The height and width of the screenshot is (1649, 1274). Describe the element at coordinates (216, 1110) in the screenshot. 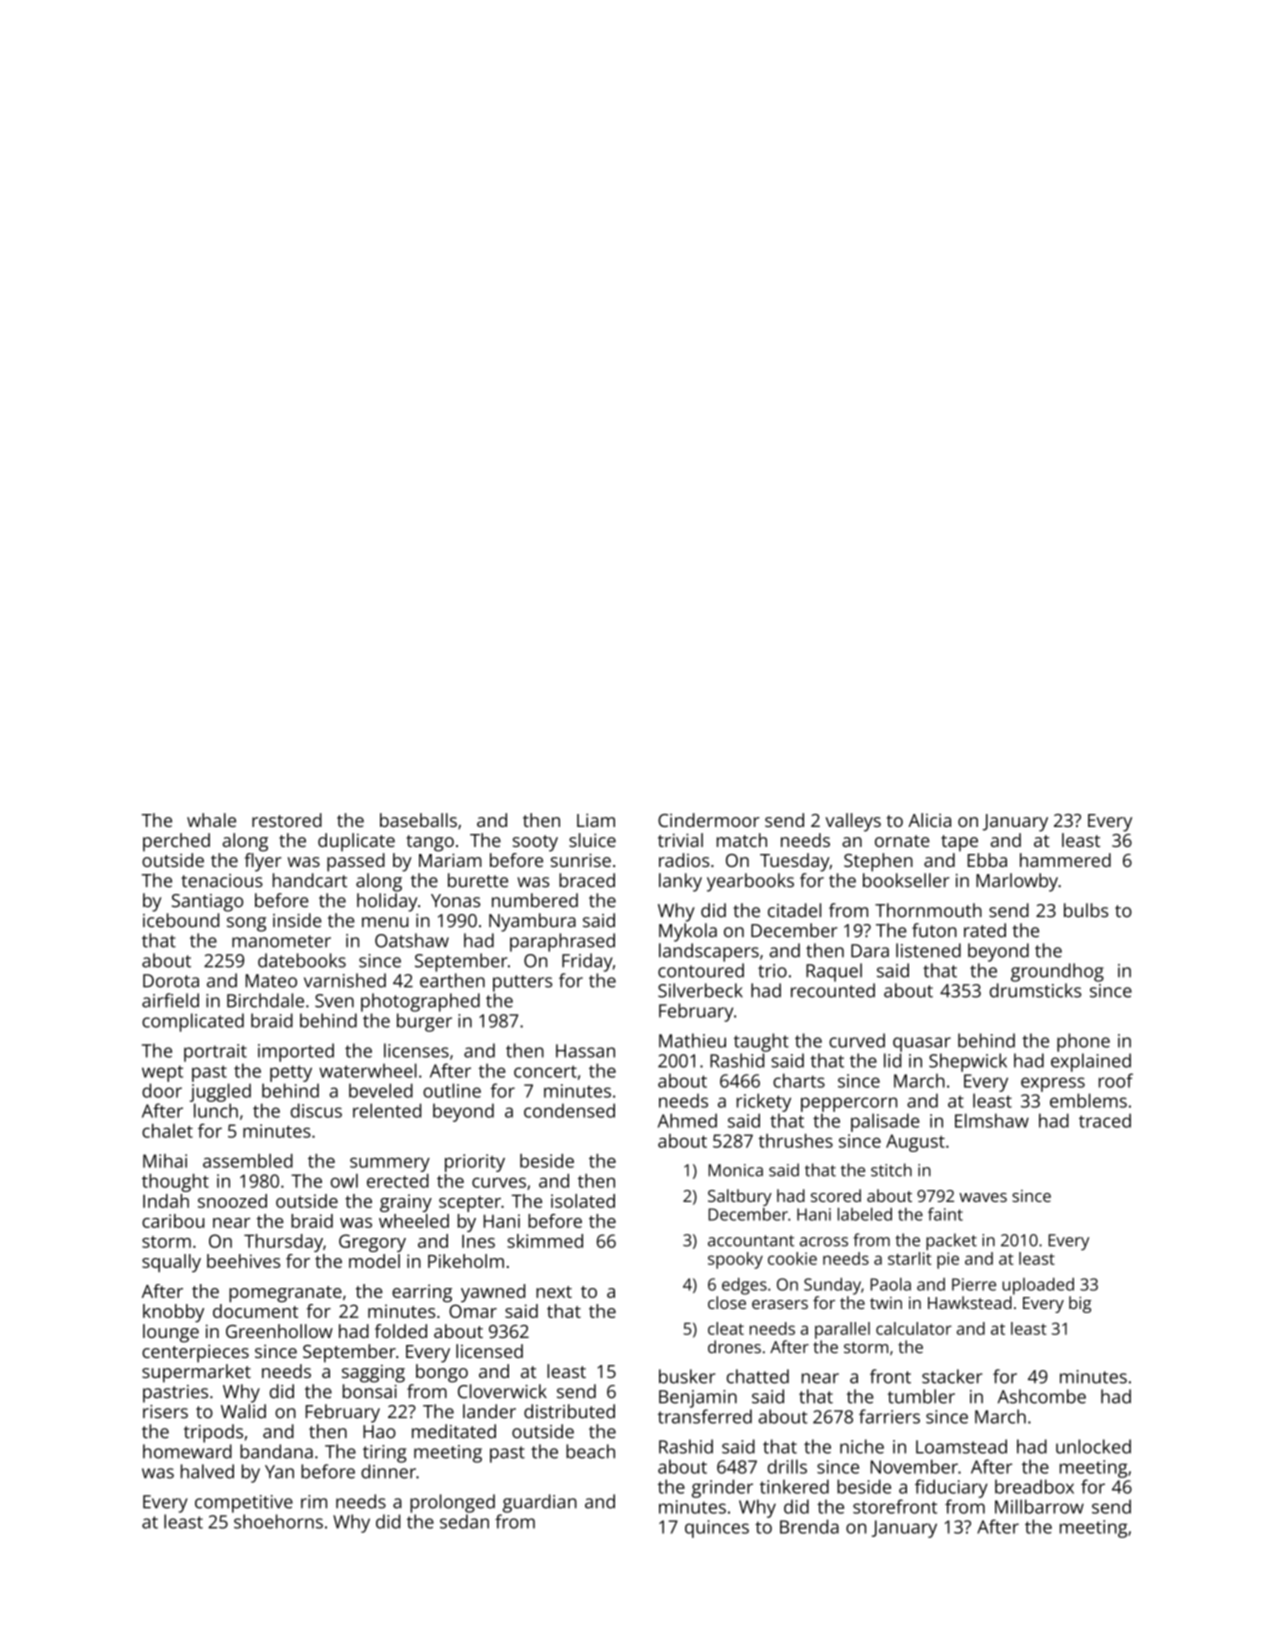

I see `lunch` at that location.
